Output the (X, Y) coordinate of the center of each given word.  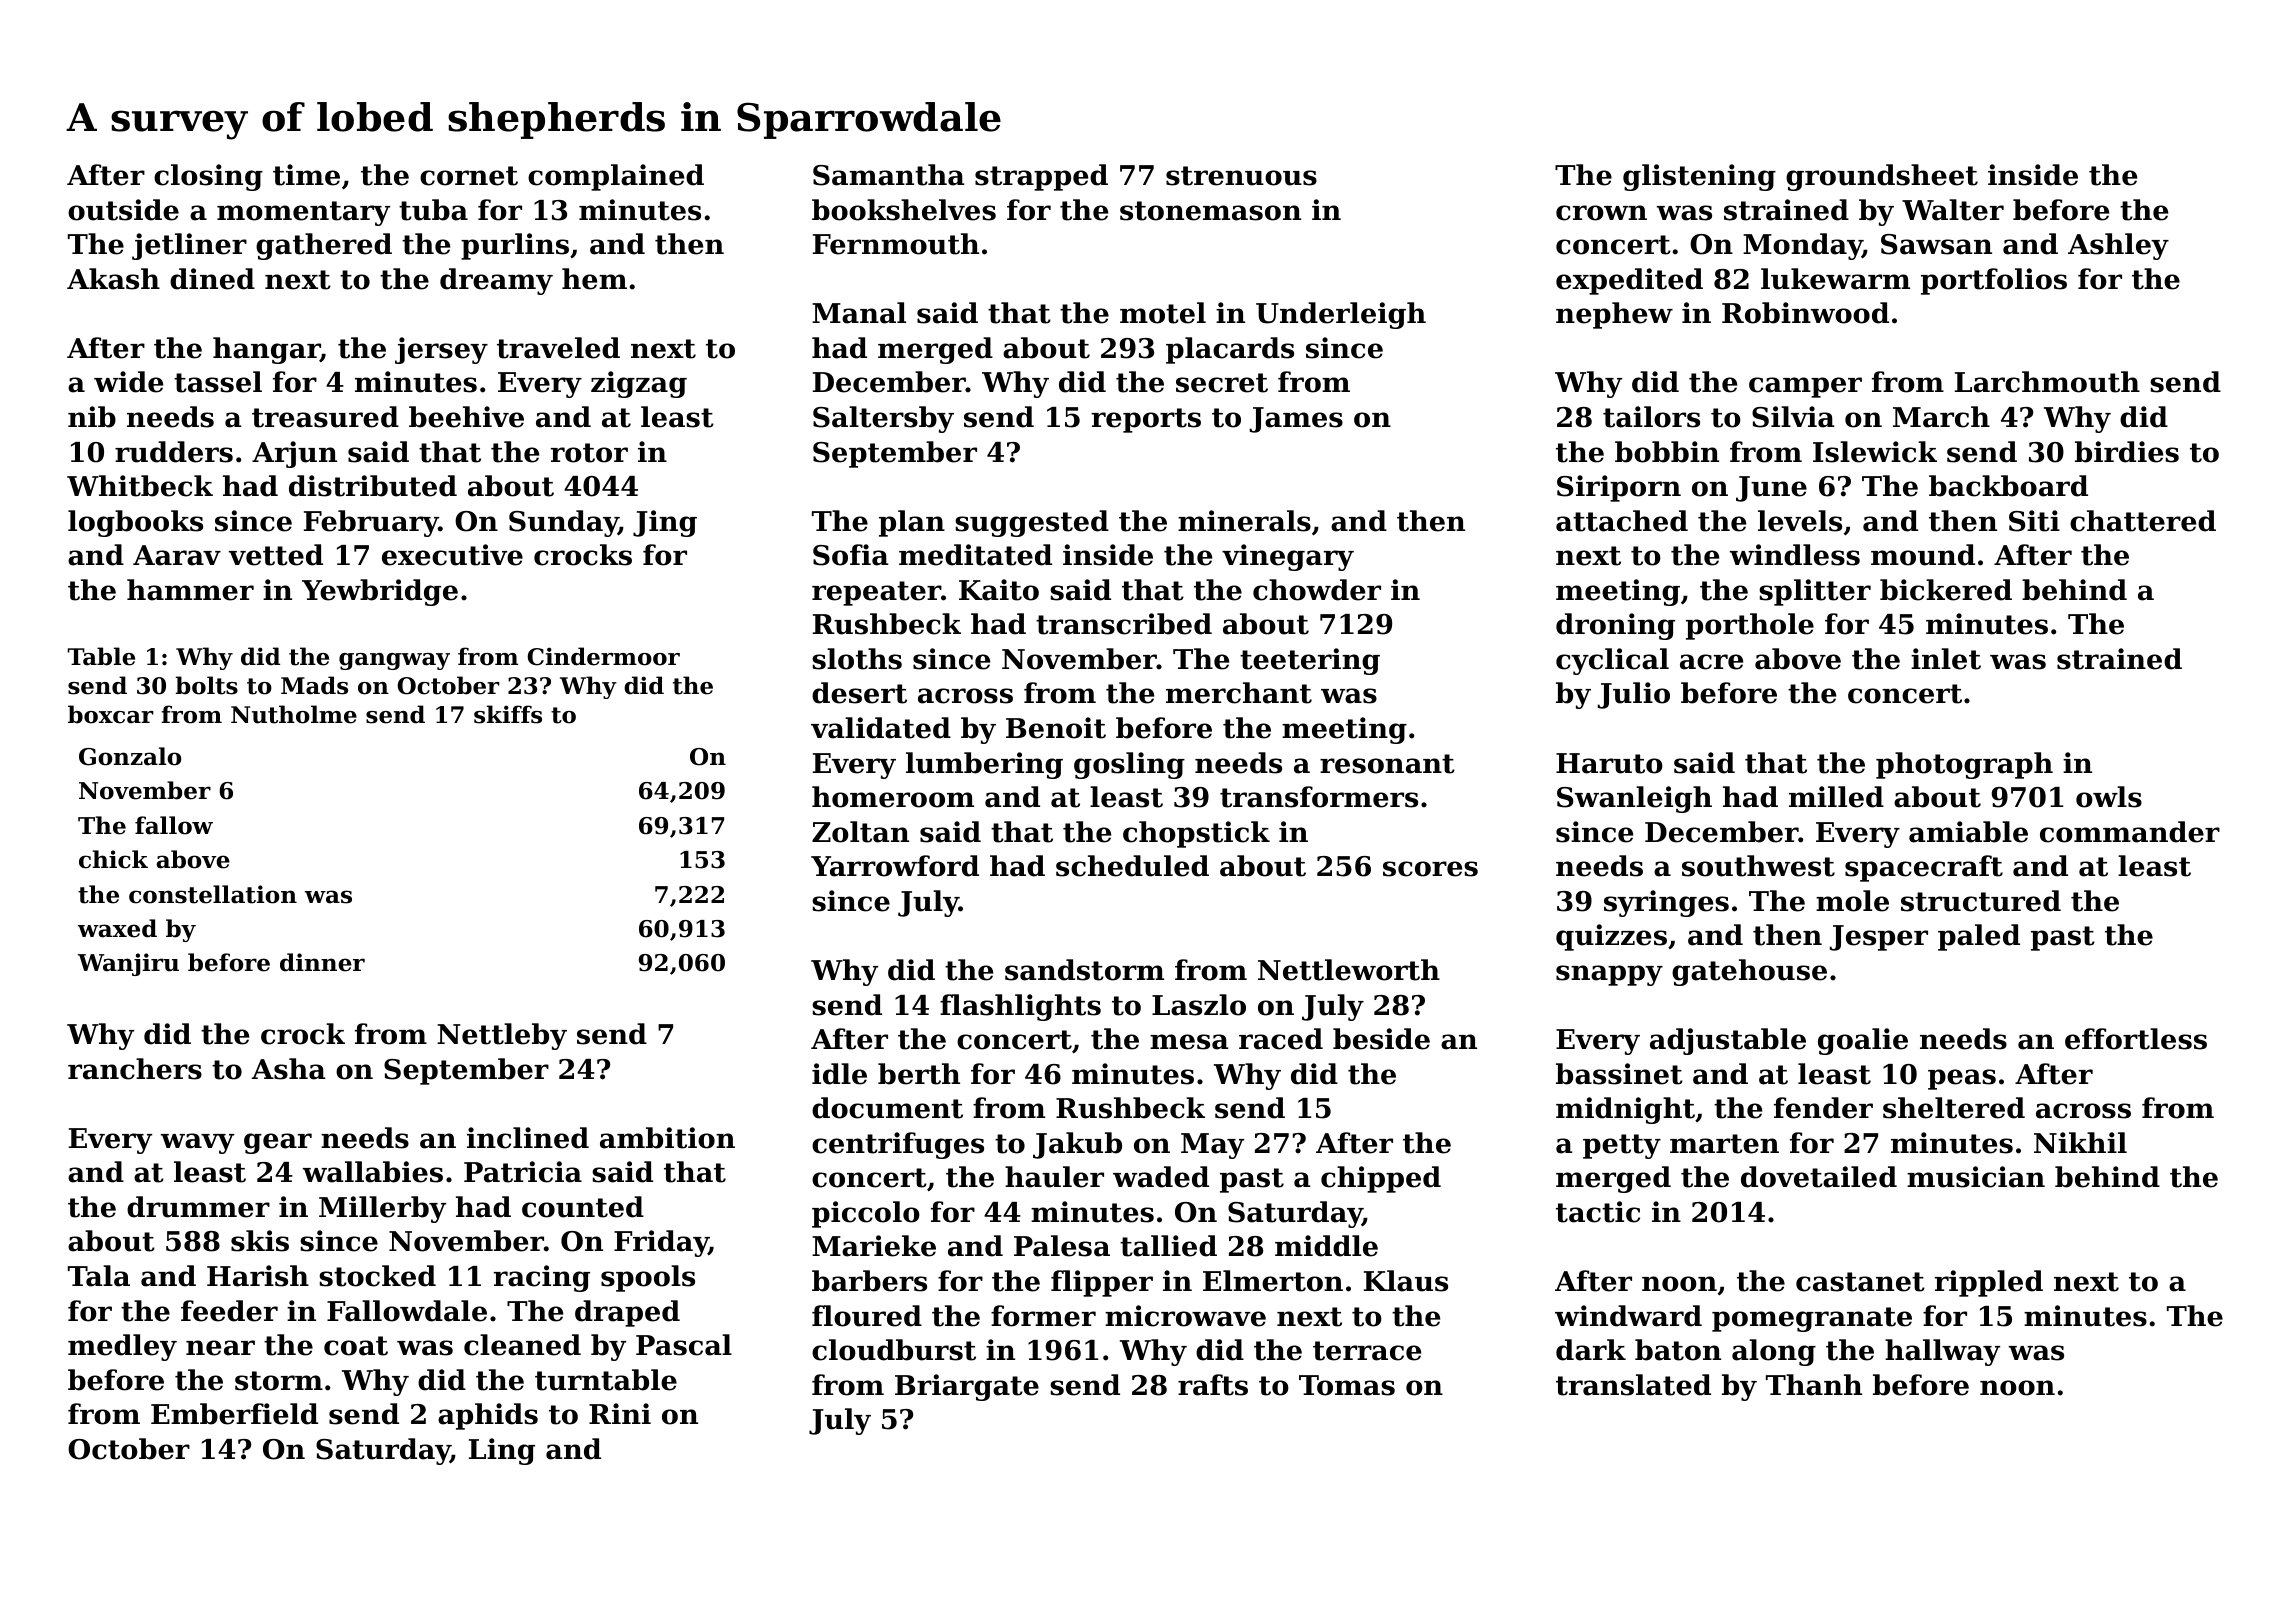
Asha (289, 1069)
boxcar (111, 714)
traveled (558, 348)
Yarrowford (895, 866)
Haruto (1609, 763)
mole (1852, 901)
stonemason (1210, 211)
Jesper (1878, 938)
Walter (1953, 210)
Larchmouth (2047, 382)
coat (356, 1346)
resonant (1387, 764)
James (1296, 420)
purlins (515, 246)
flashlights (1020, 1007)
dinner (322, 962)
